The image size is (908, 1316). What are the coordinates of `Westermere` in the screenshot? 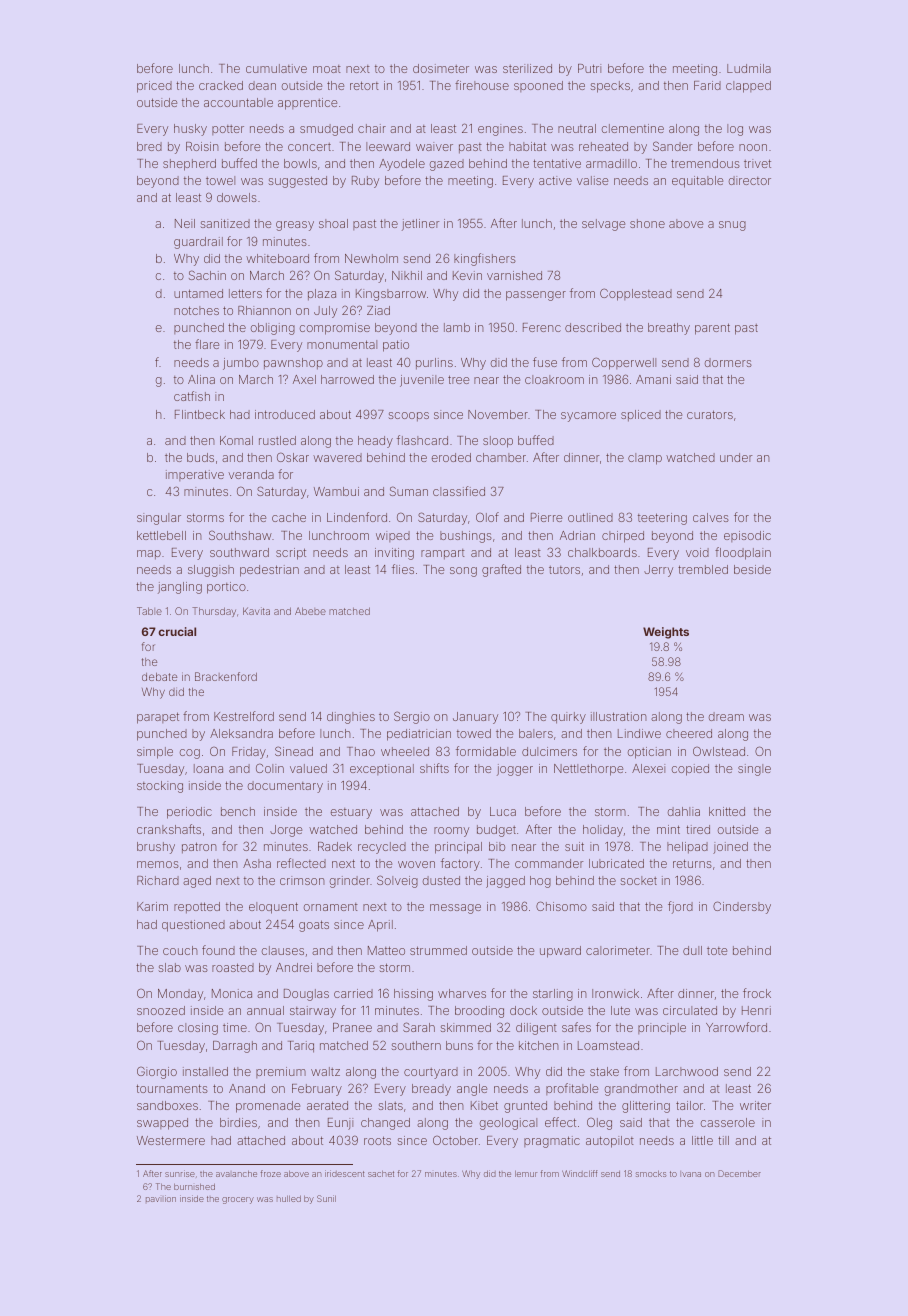 It's located at (171, 1140).
